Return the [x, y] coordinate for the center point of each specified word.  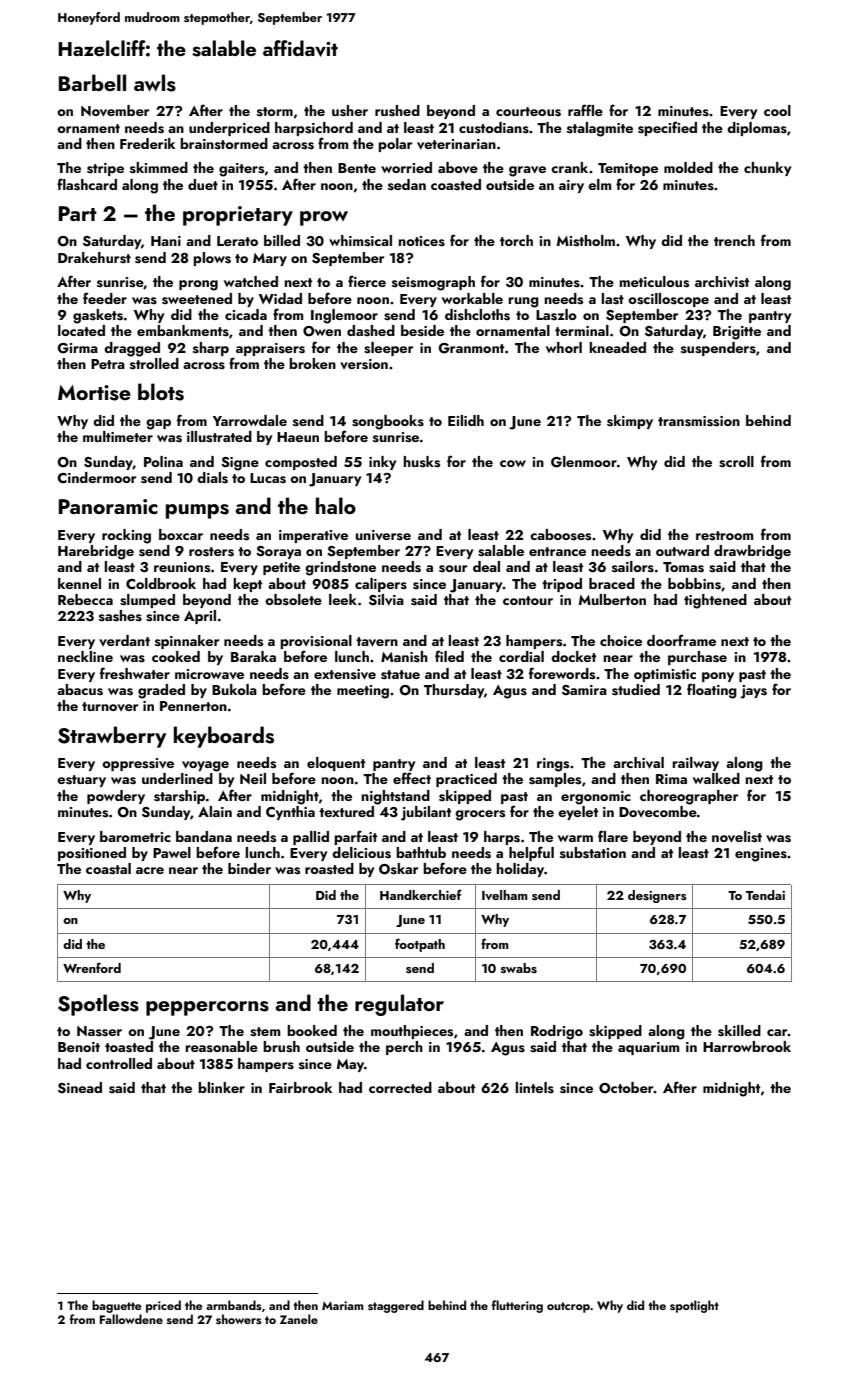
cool [777, 110]
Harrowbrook [747, 1046]
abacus [80, 690]
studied [636, 690]
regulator [399, 1005]
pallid [311, 838]
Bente [357, 168]
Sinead [80, 1088]
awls [155, 83]
